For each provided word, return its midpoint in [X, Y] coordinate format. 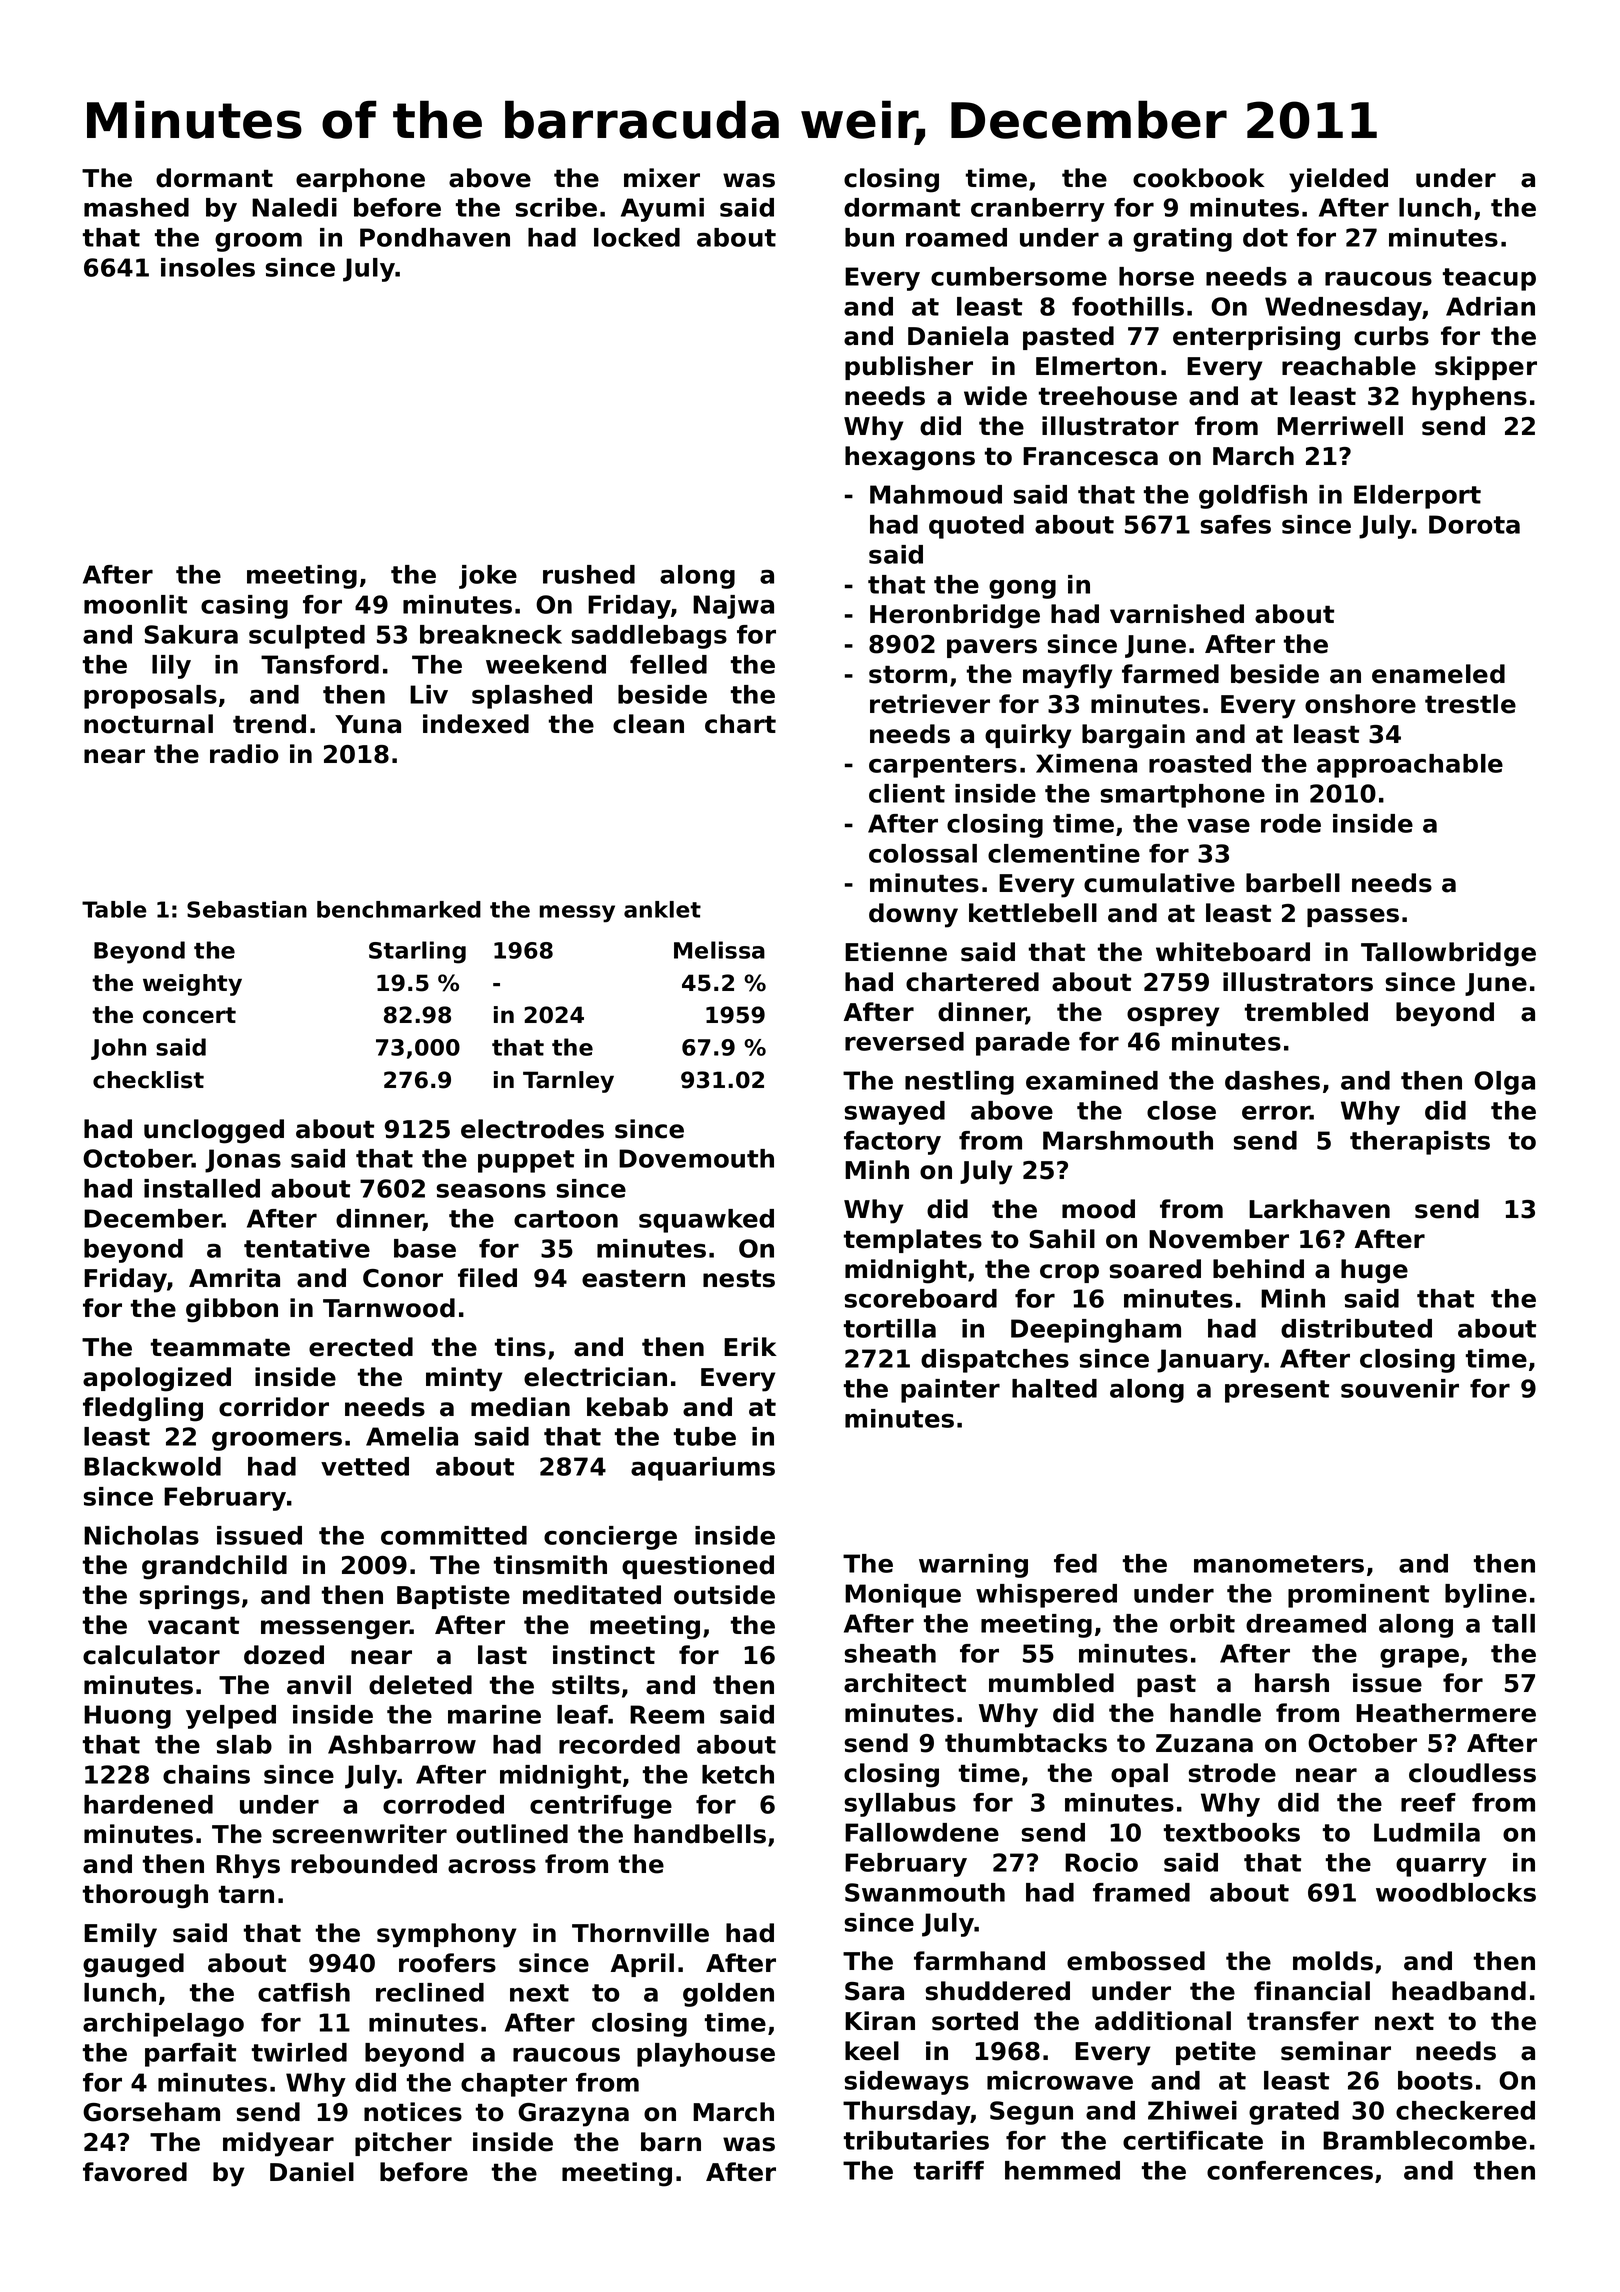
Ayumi [662, 210]
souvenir [1400, 1388]
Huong [127, 1717]
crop [1069, 1273]
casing [244, 607]
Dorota [1474, 524]
